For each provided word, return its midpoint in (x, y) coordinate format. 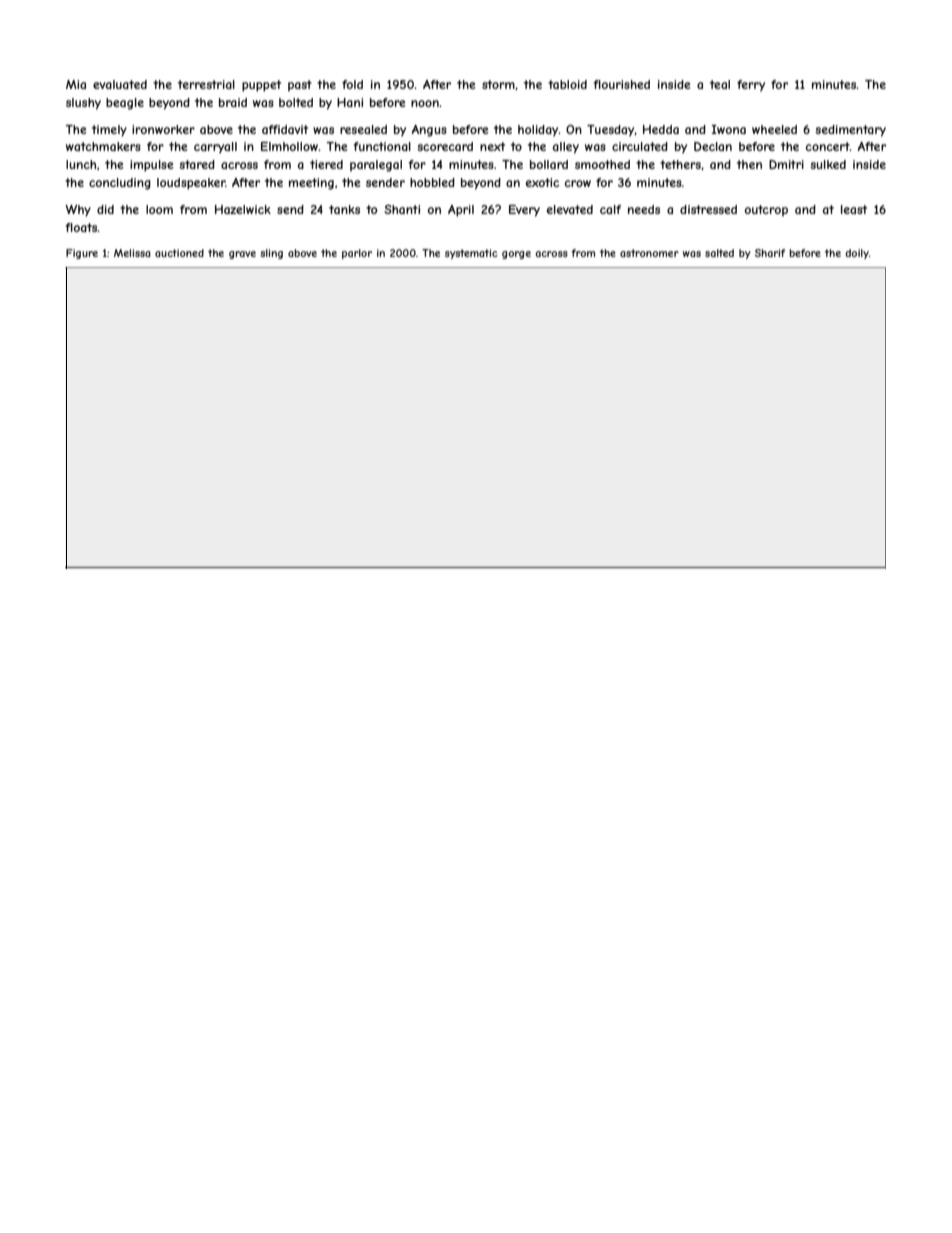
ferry (751, 86)
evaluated (120, 84)
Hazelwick (243, 209)
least (854, 209)
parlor (357, 254)
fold (352, 84)
